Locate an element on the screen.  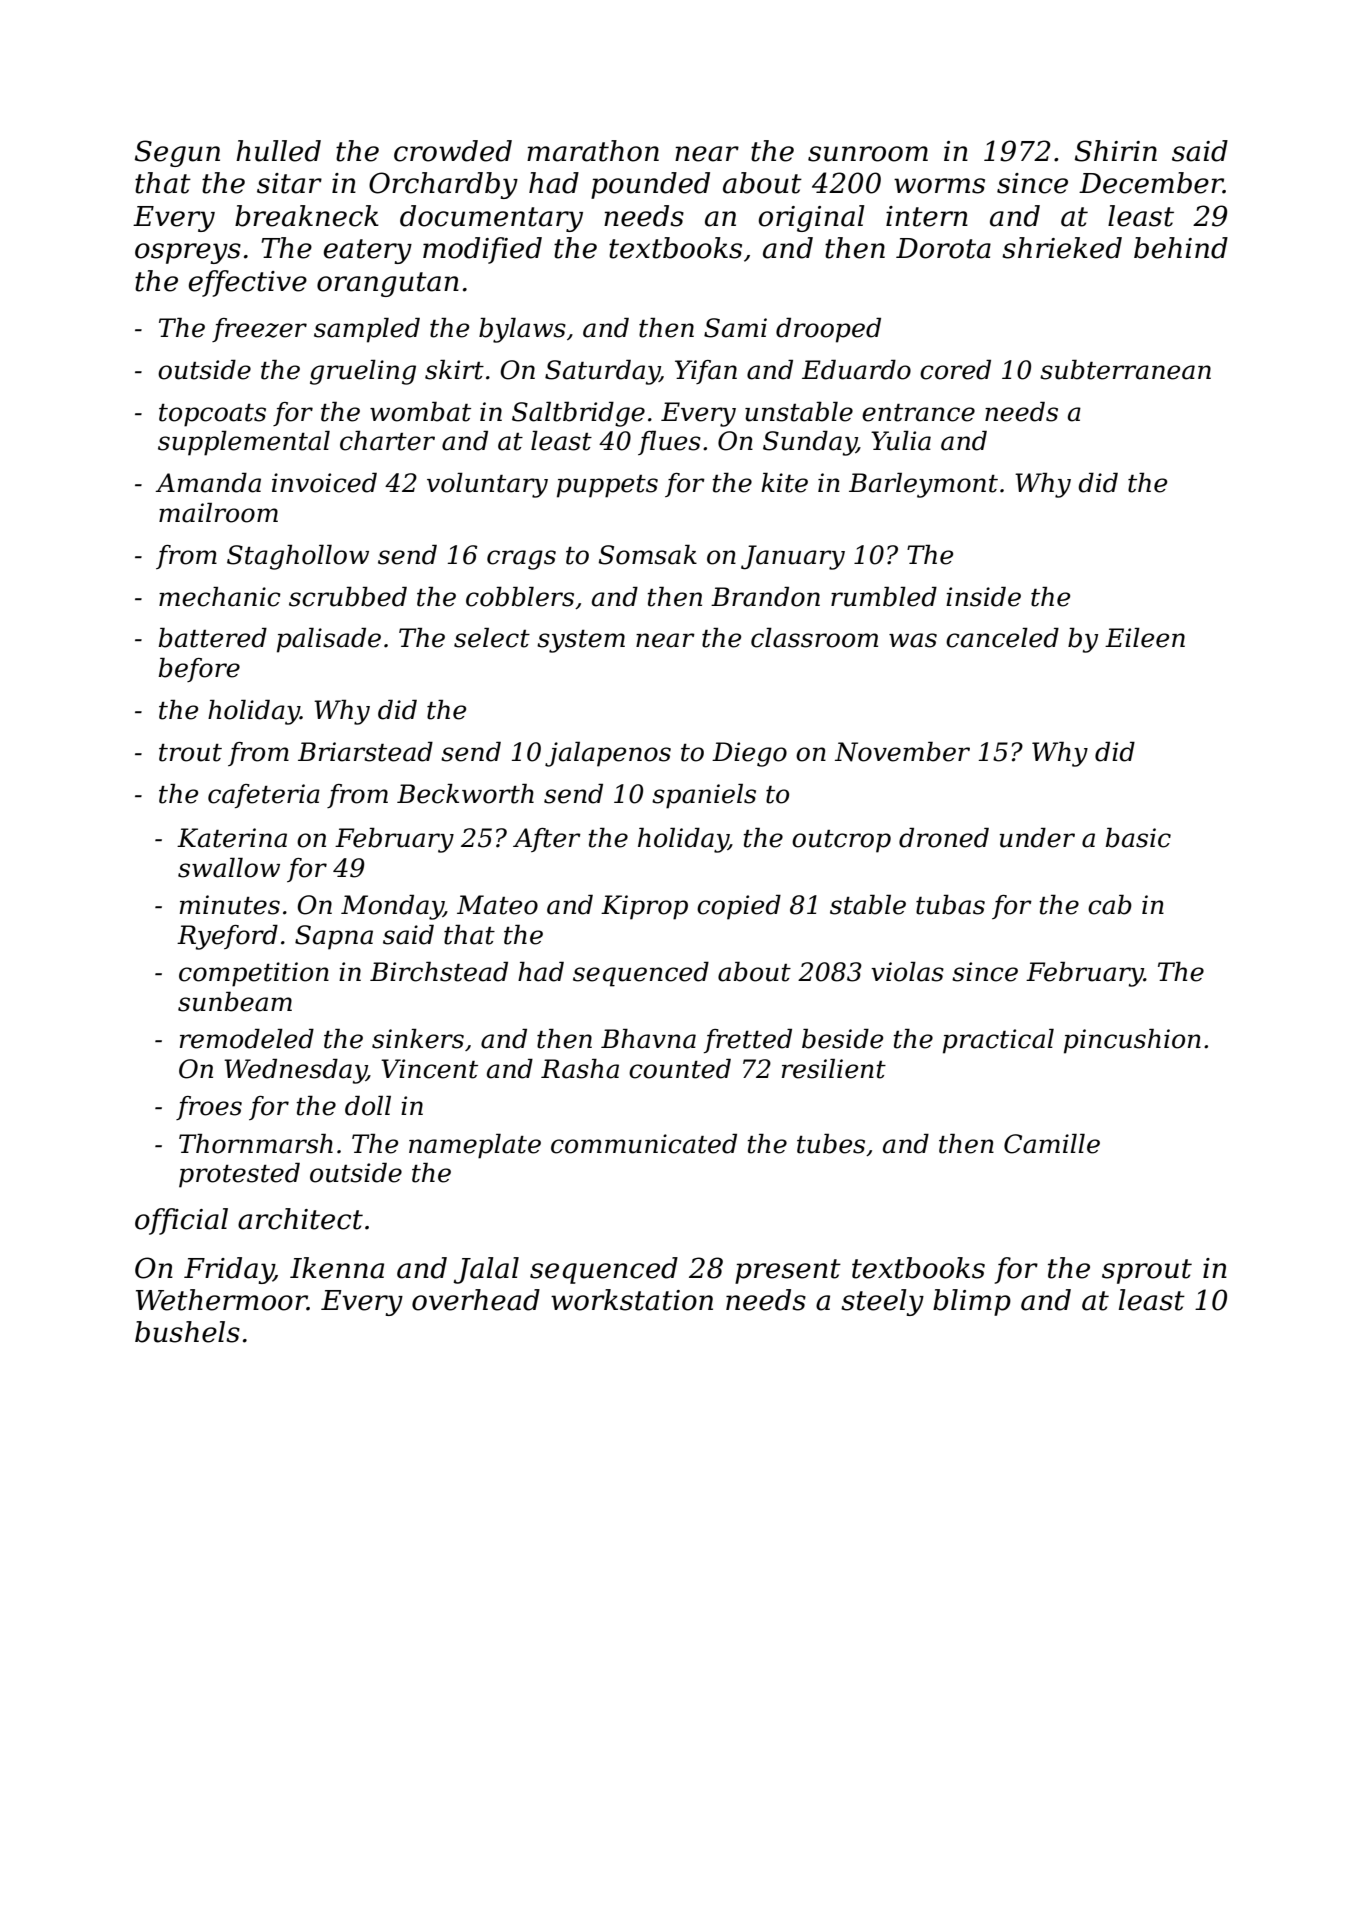
sunroom is located at coordinates (868, 154).
